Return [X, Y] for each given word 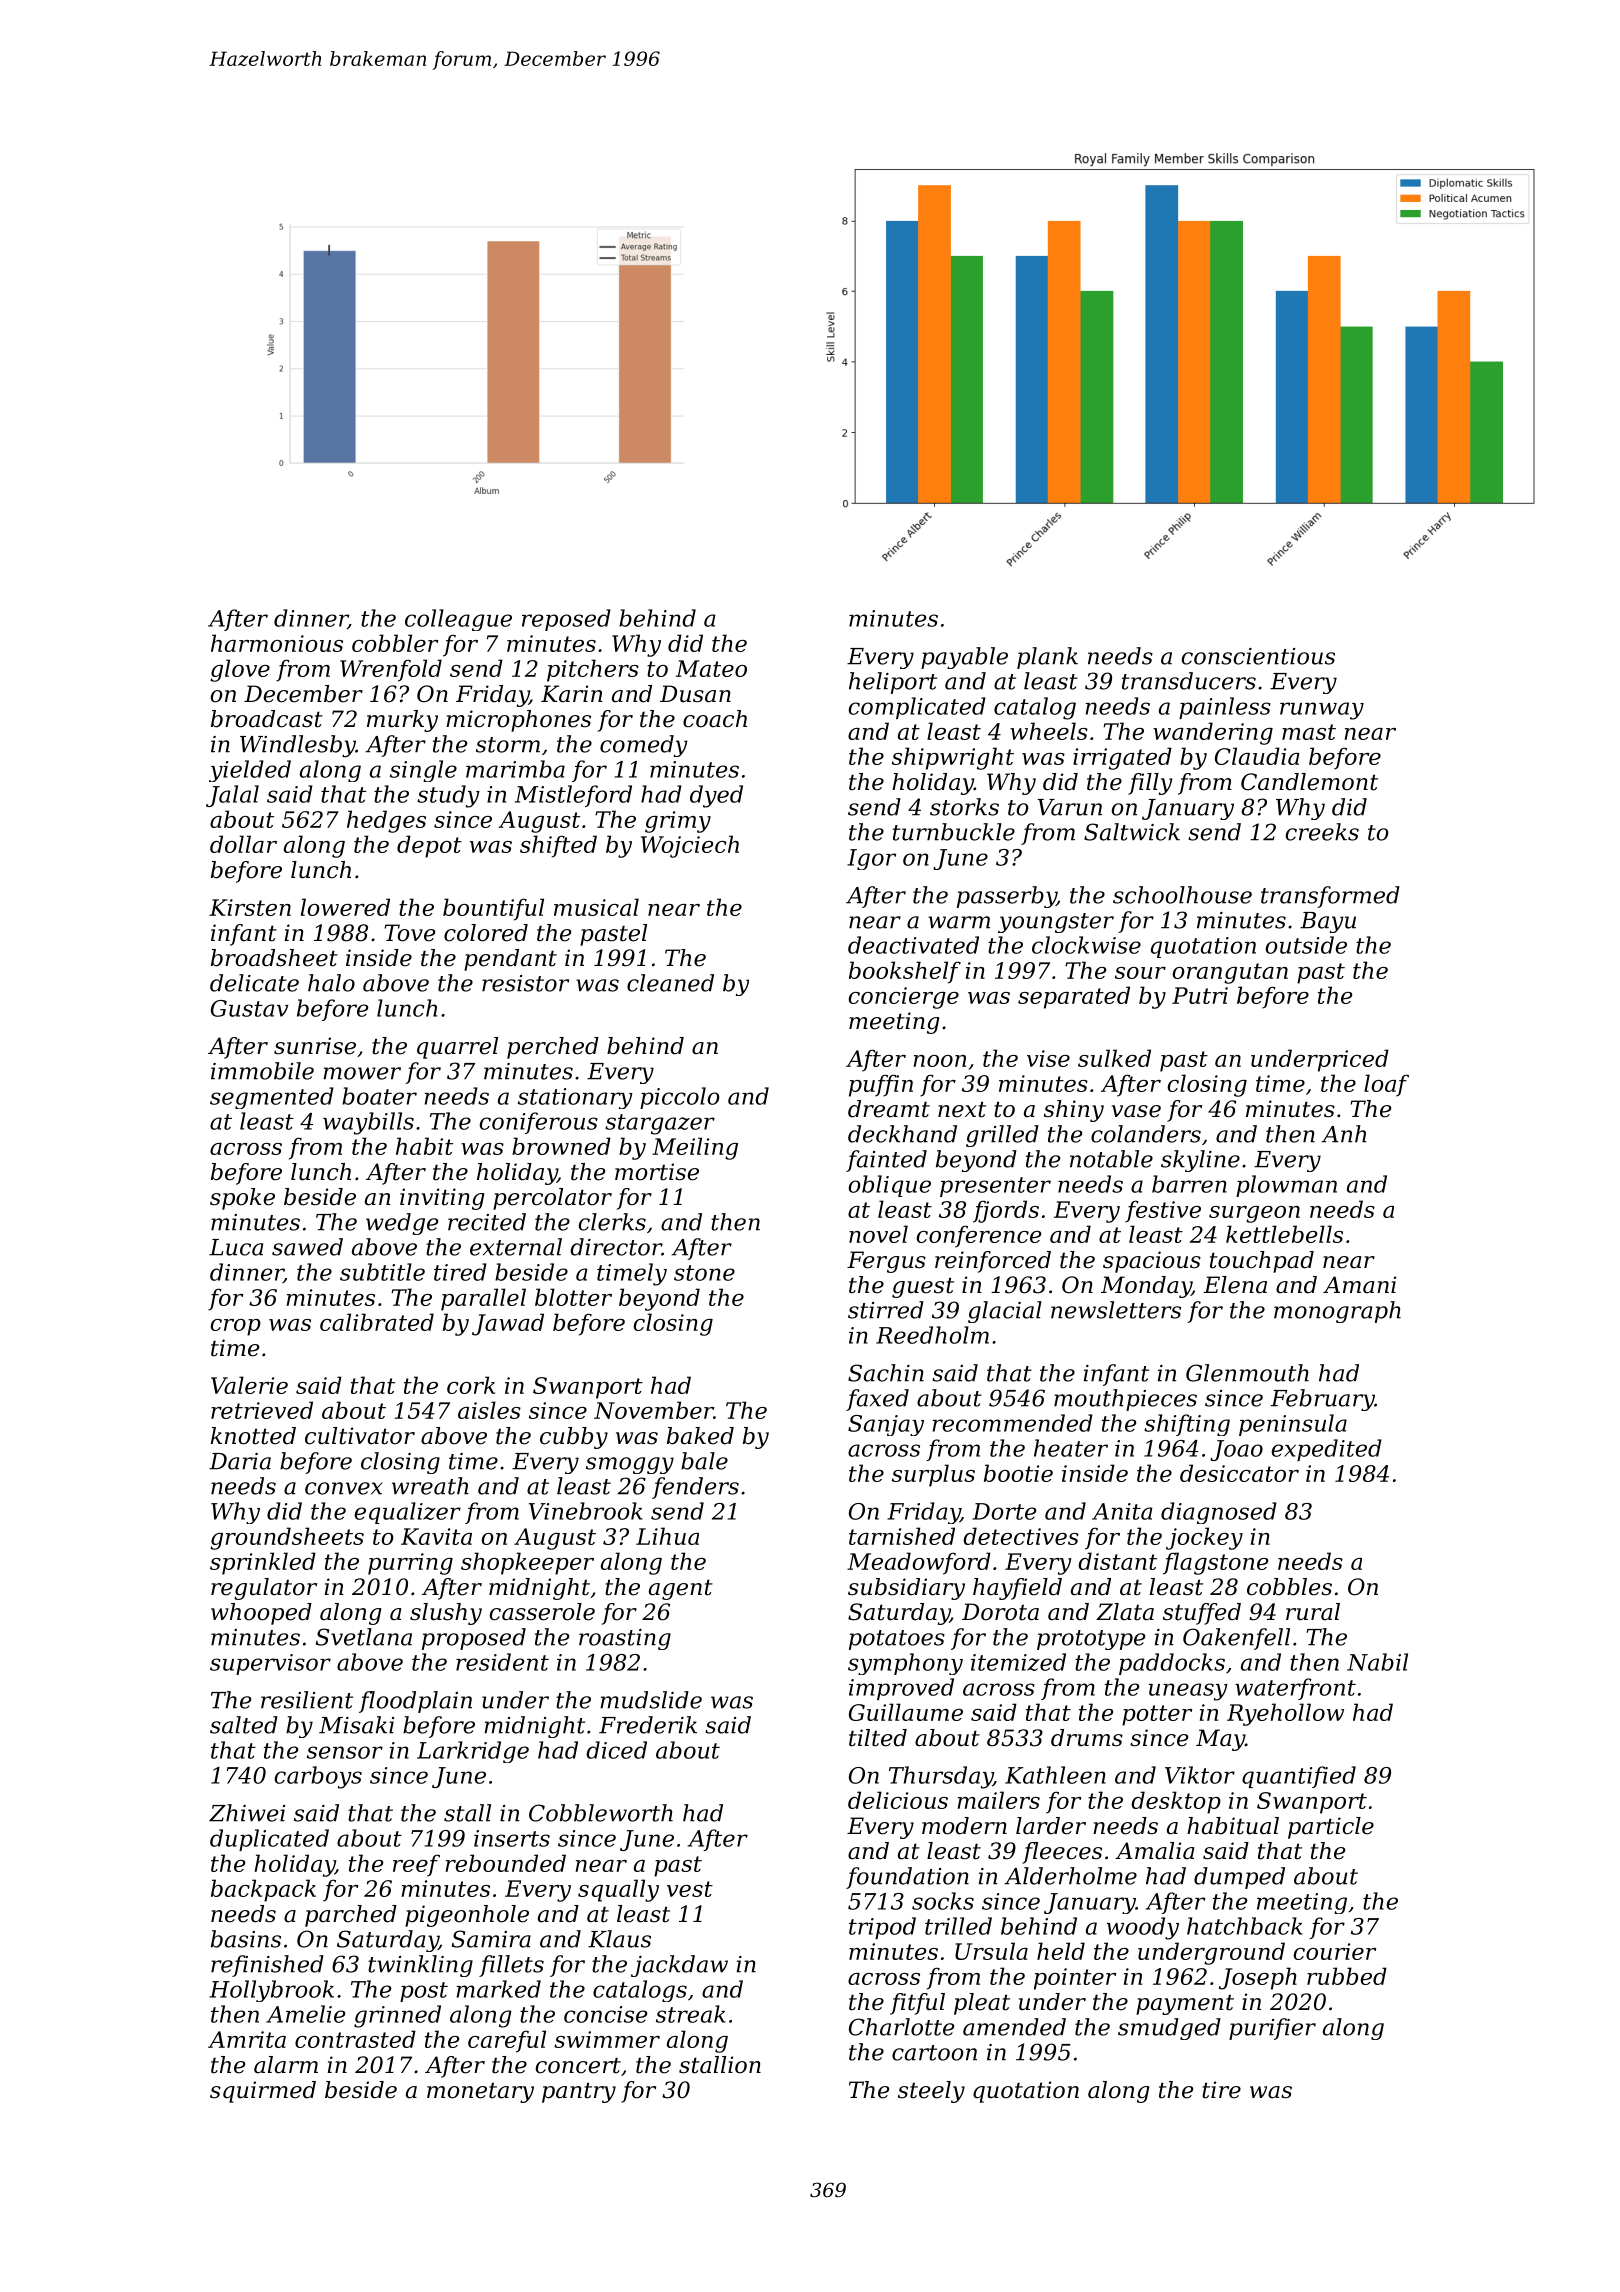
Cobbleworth [601, 1813]
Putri [1200, 995]
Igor [871, 859]
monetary [480, 2092]
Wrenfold [391, 670]
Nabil [1377, 1662]
